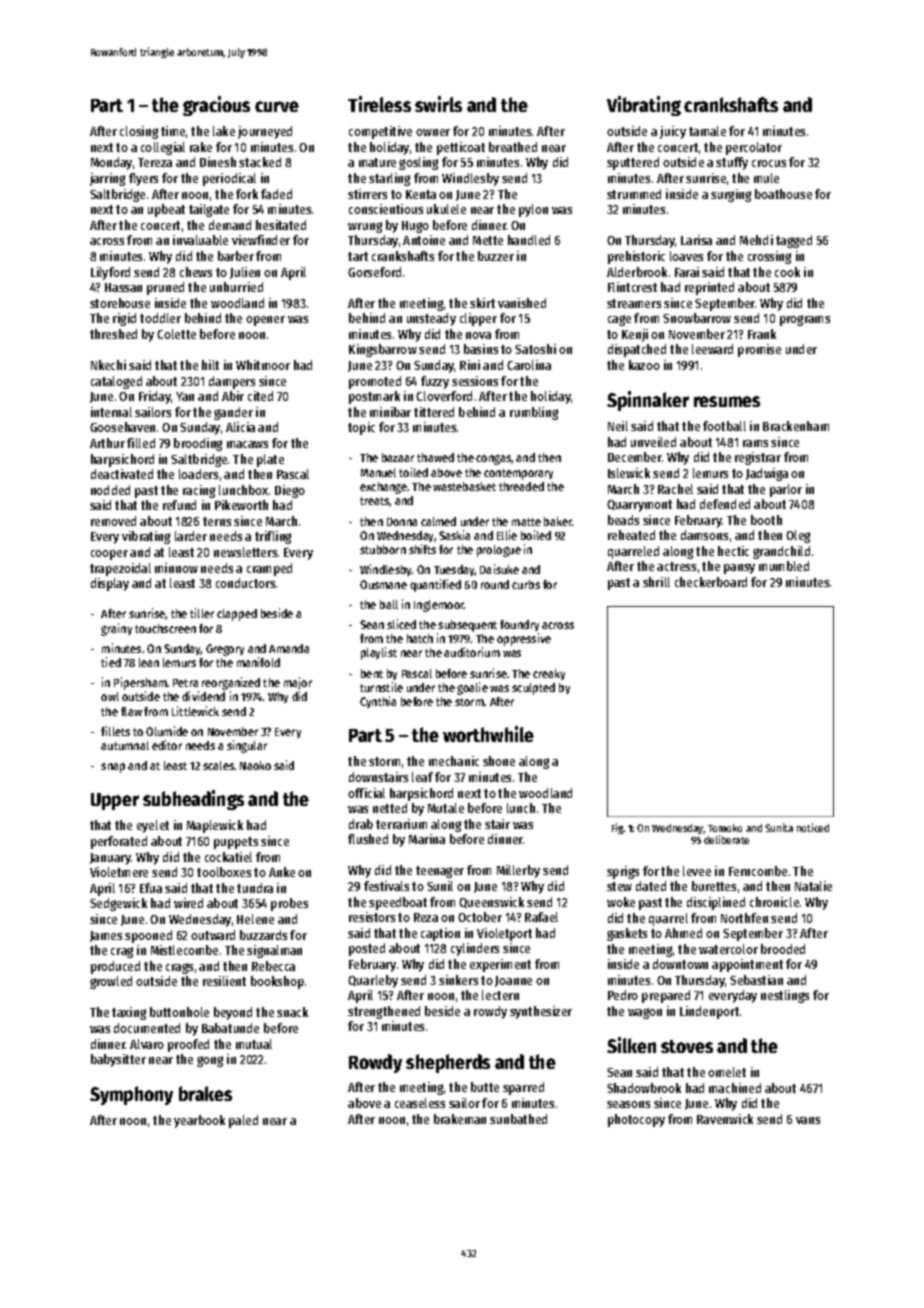 This screenshot has width=924, height=1308. What do you see at coordinates (636, 1120) in the screenshot?
I see `photocopy` at bounding box center [636, 1120].
